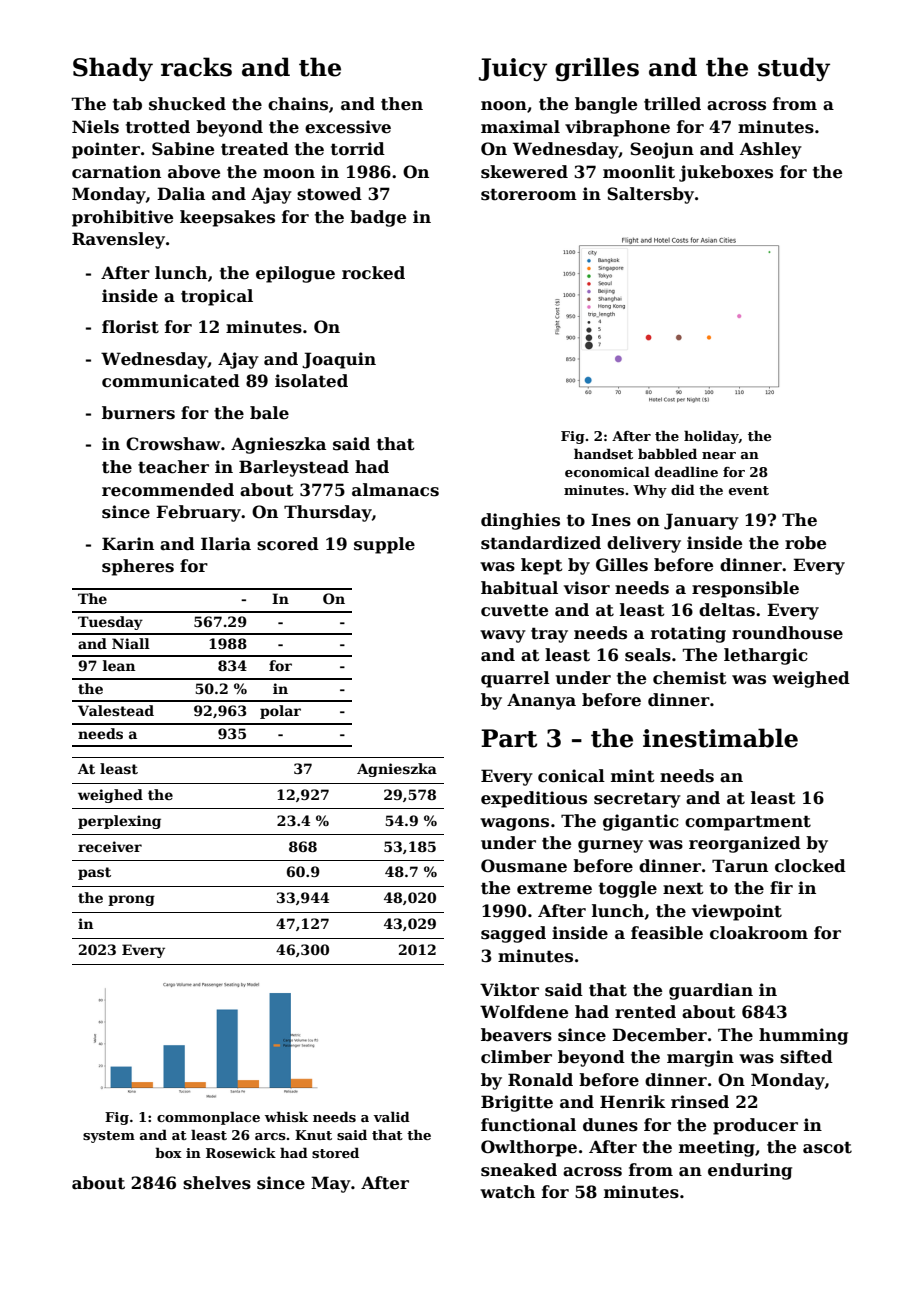  What do you see at coordinates (805, 543) in the document?
I see `robe` at bounding box center [805, 543].
